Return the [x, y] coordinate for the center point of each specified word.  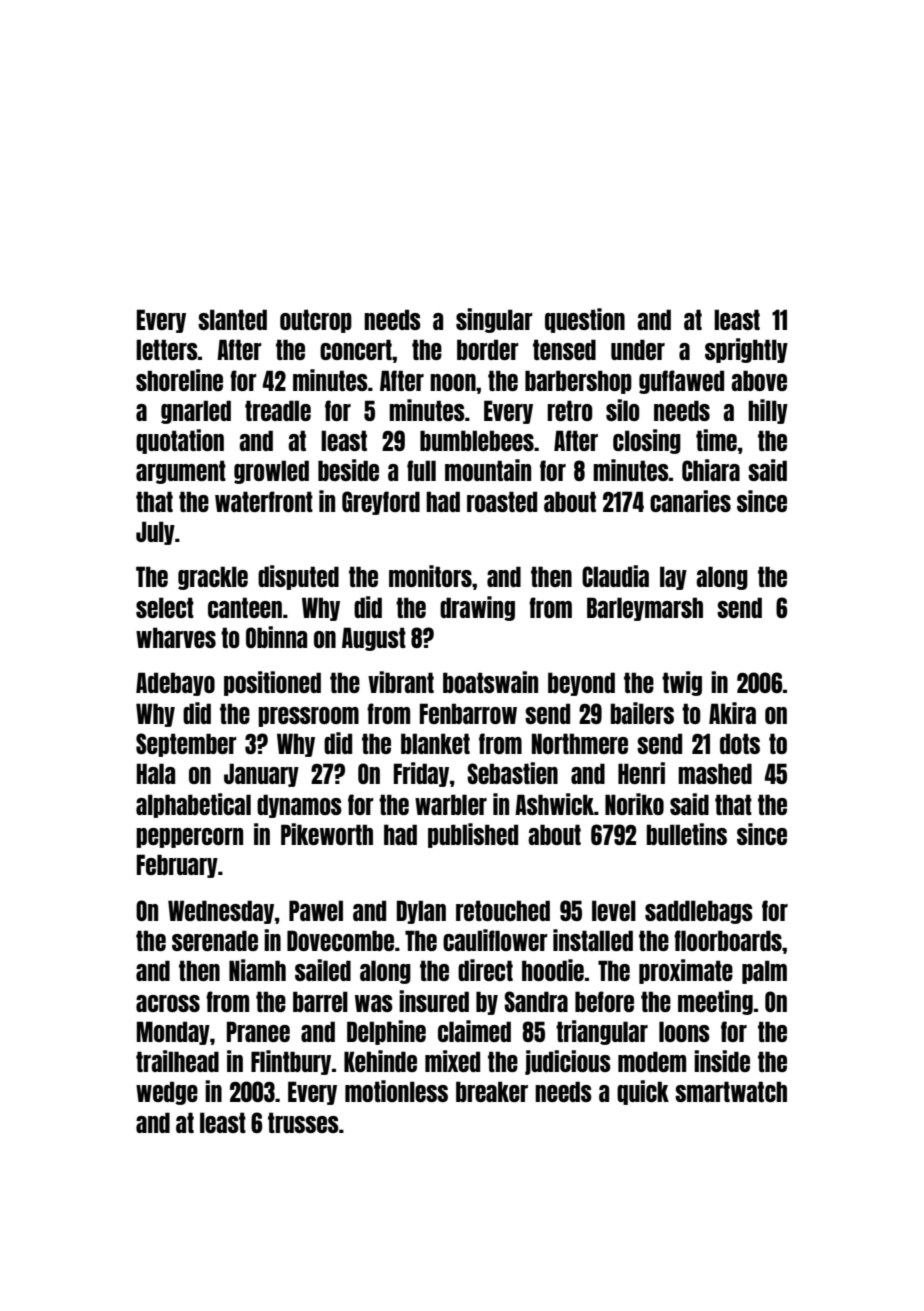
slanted [232, 319]
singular [494, 320]
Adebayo [175, 684]
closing [647, 441]
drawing [477, 608]
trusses [303, 1122]
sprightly [746, 350]
